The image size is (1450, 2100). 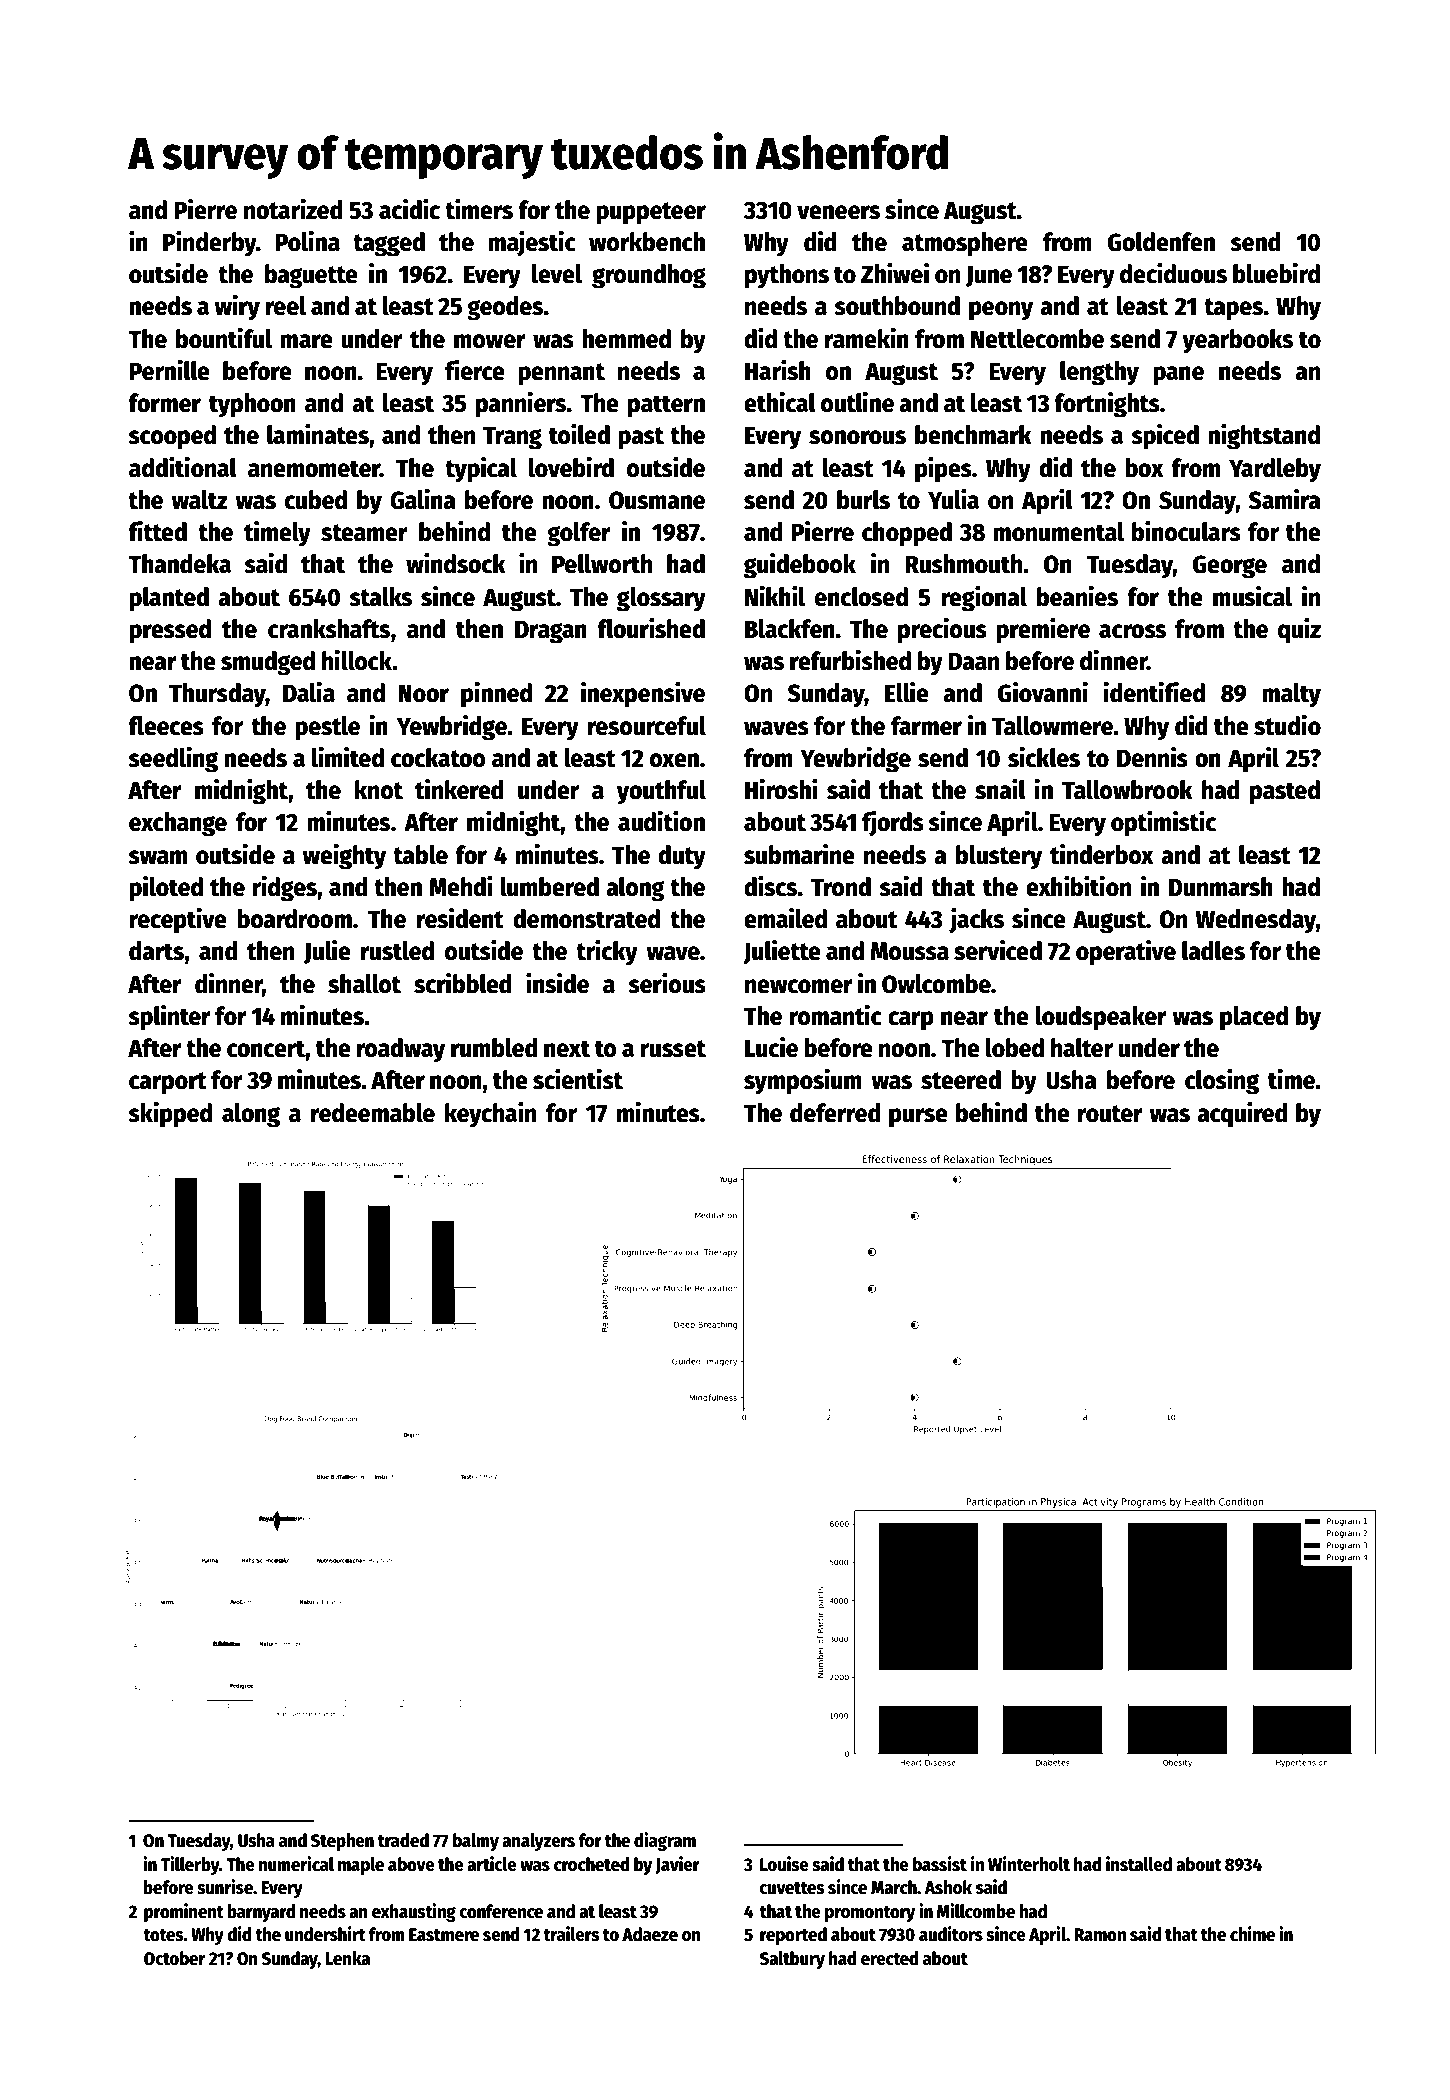 I want to click on typical, so click(x=481, y=469).
